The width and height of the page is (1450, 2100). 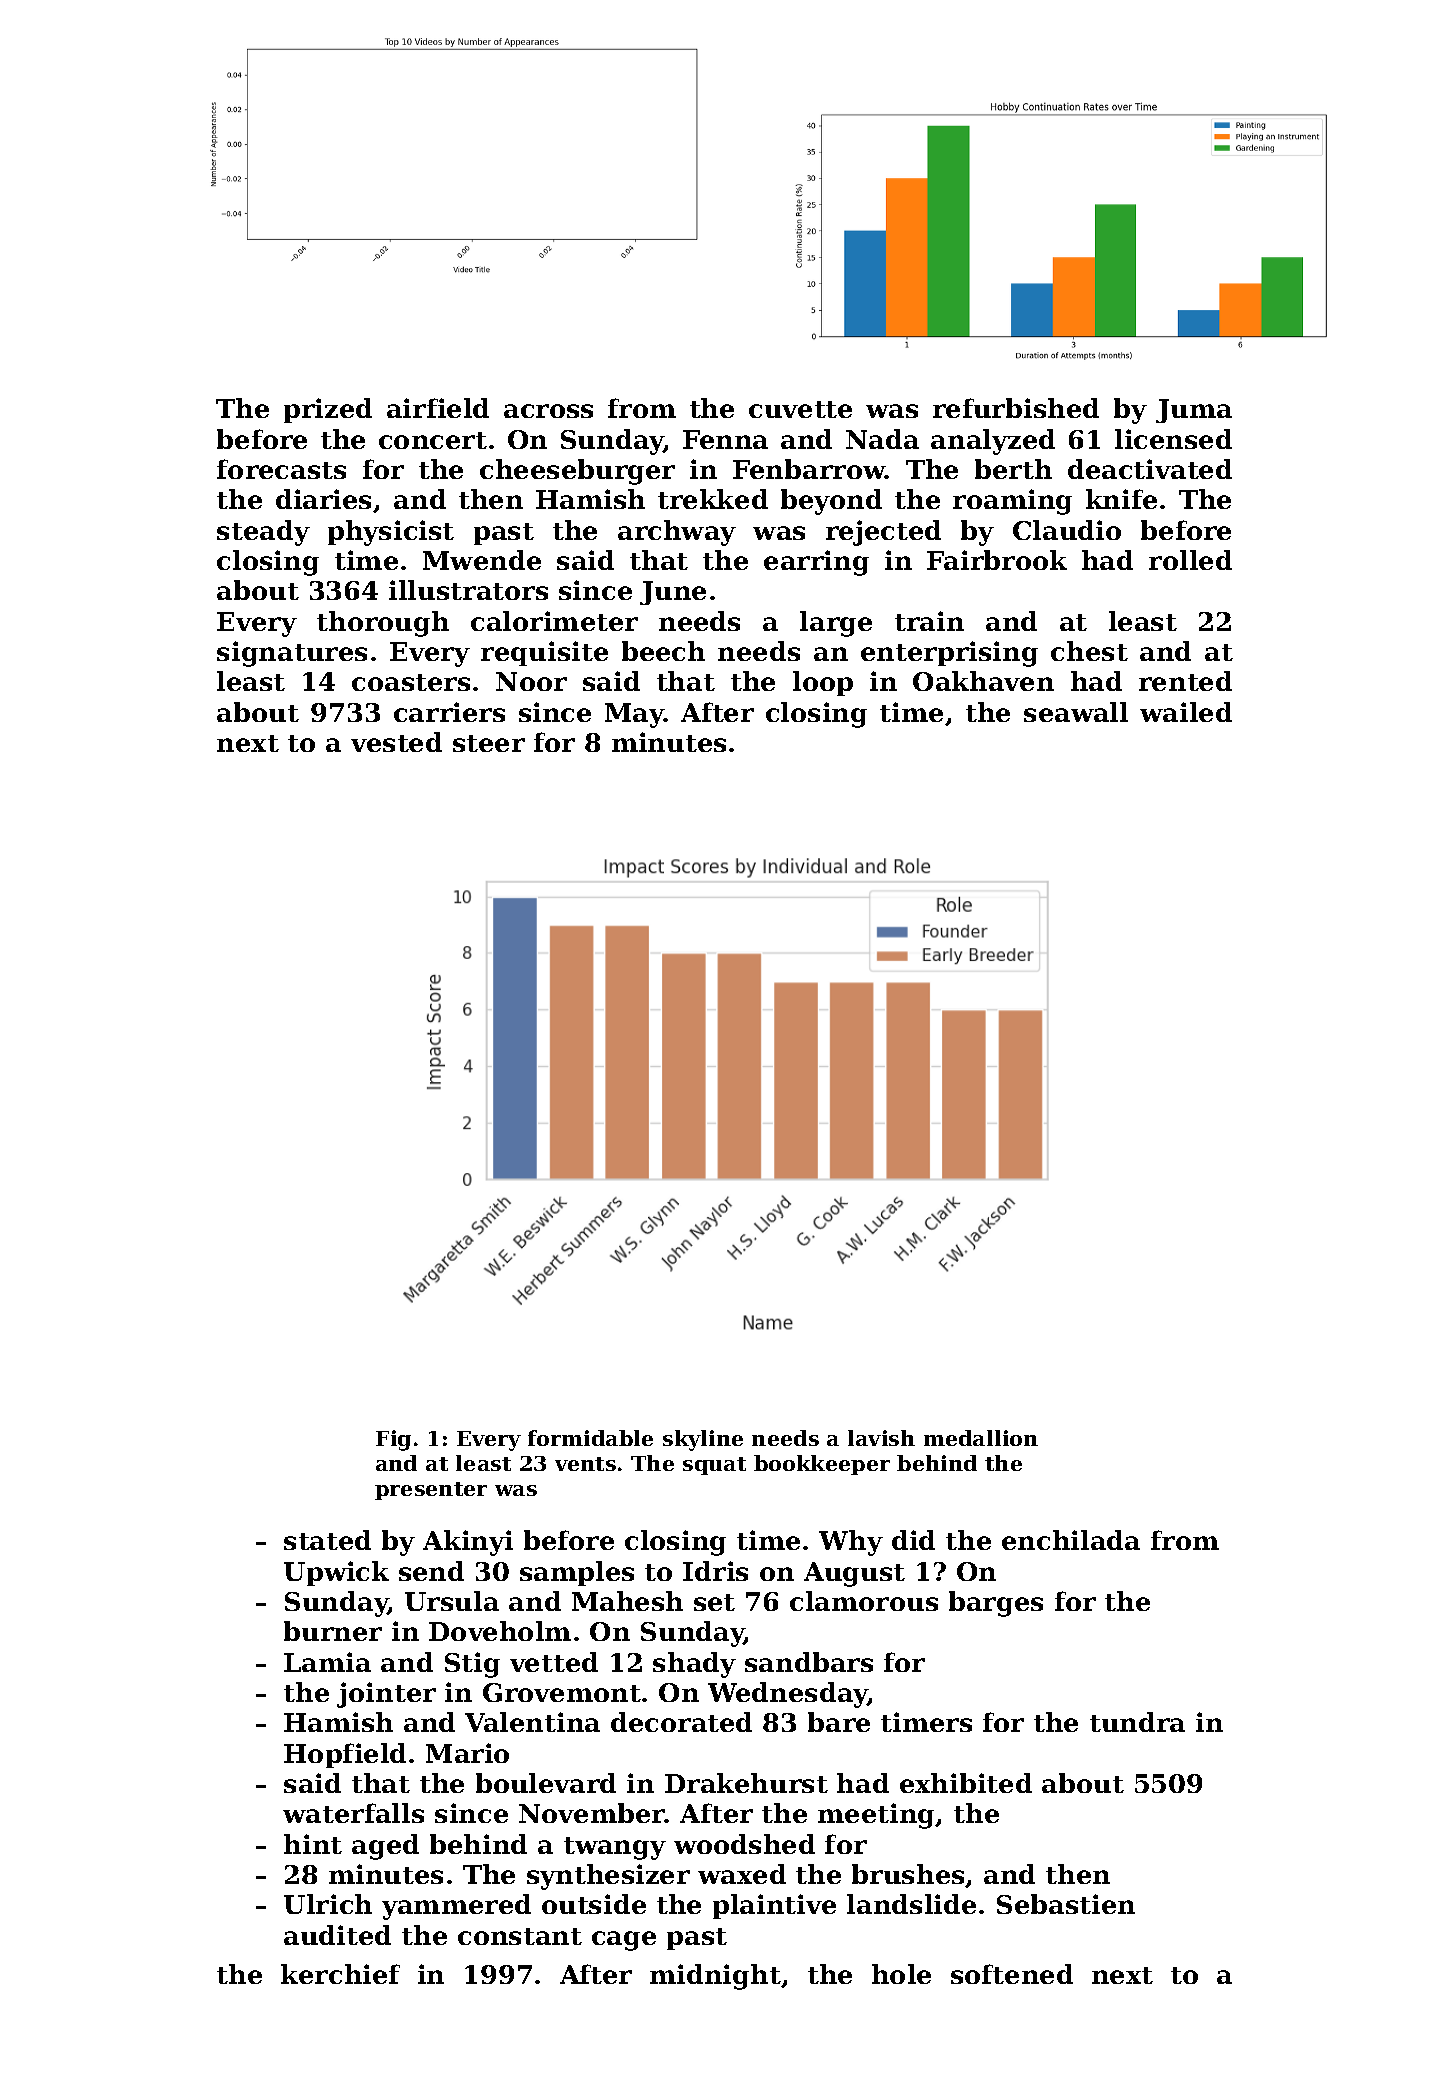 I want to click on wailed, so click(x=1186, y=712).
